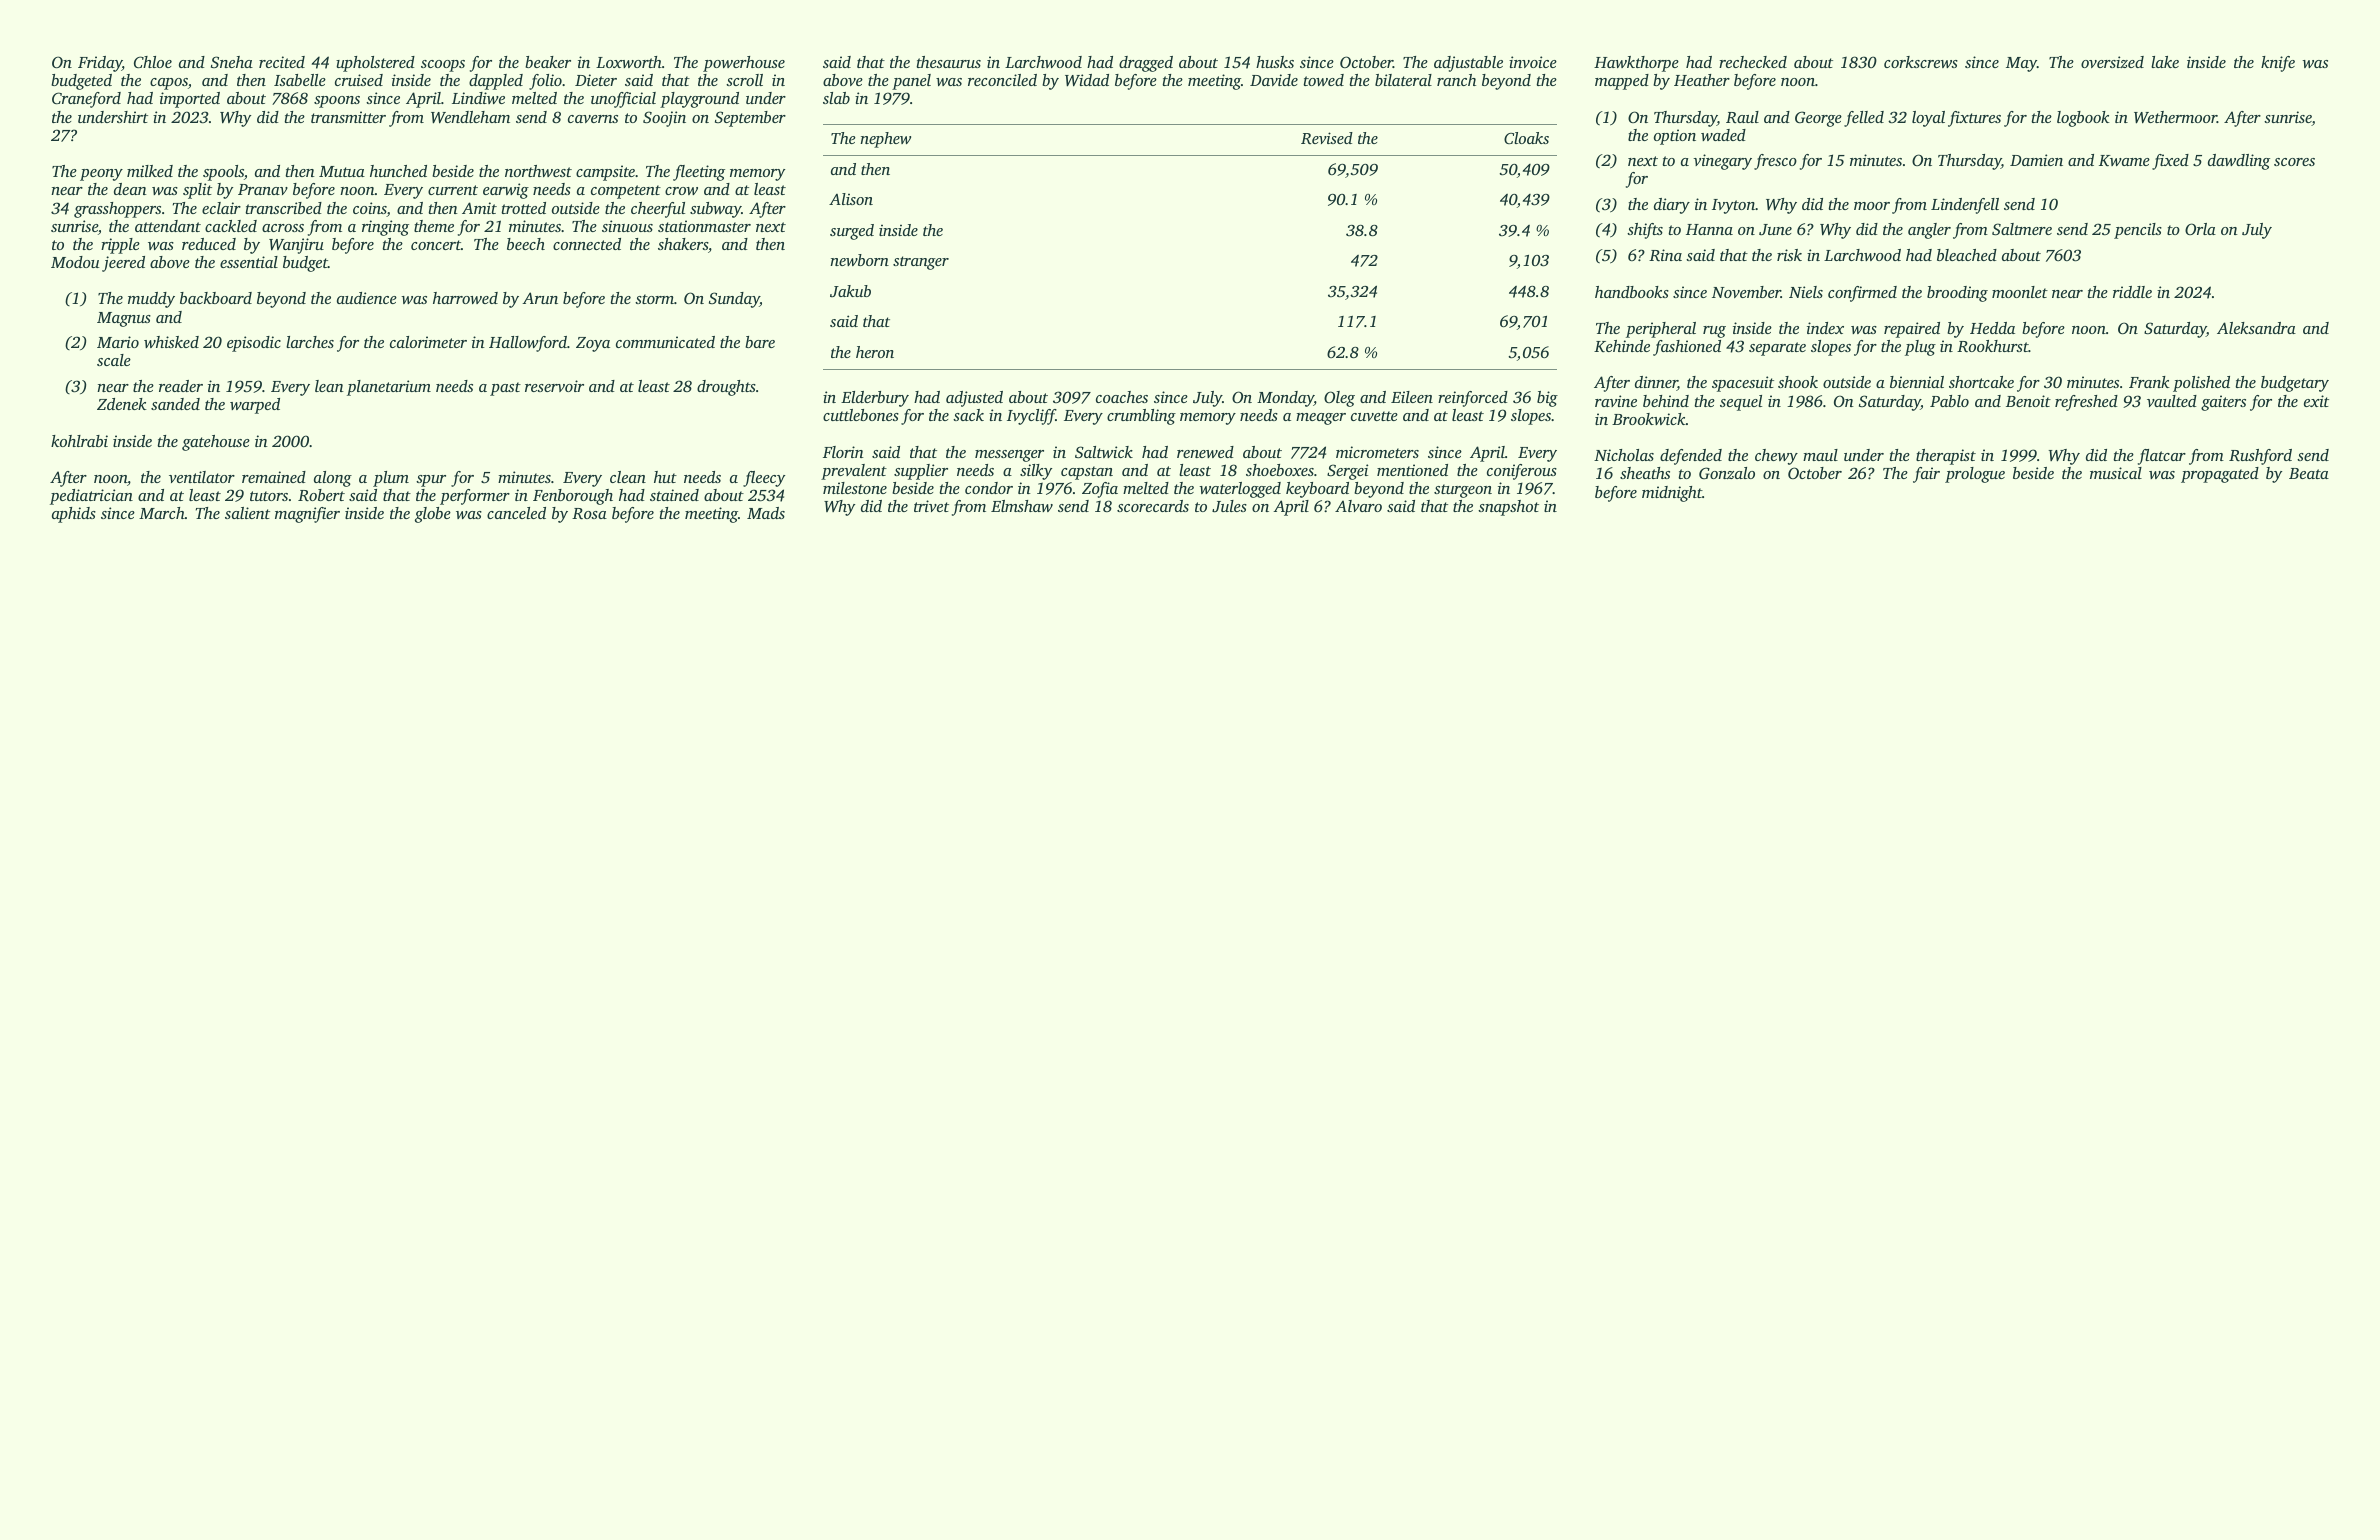  I want to click on Pablo, so click(1949, 401).
